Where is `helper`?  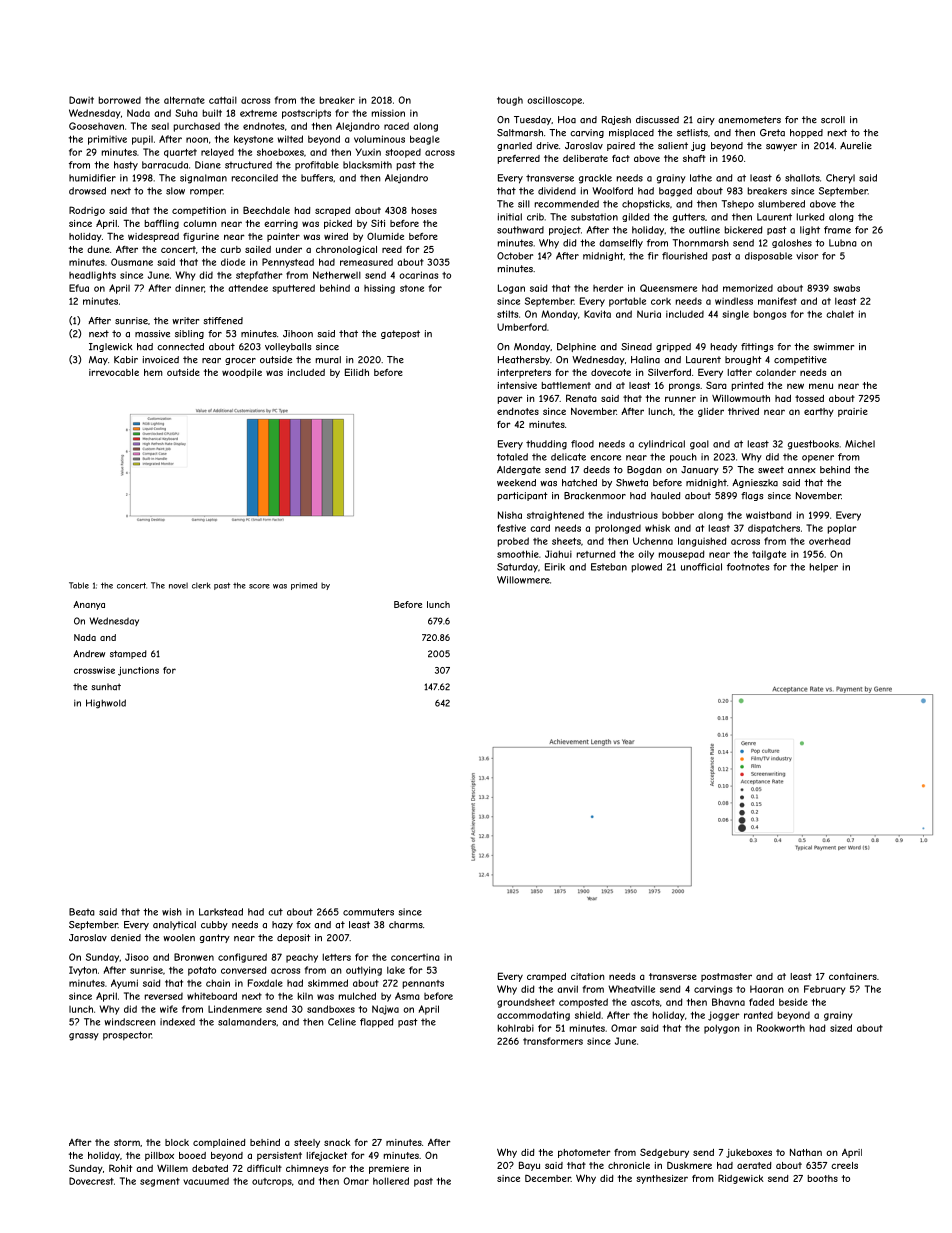 helper is located at coordinates (824, 567).
